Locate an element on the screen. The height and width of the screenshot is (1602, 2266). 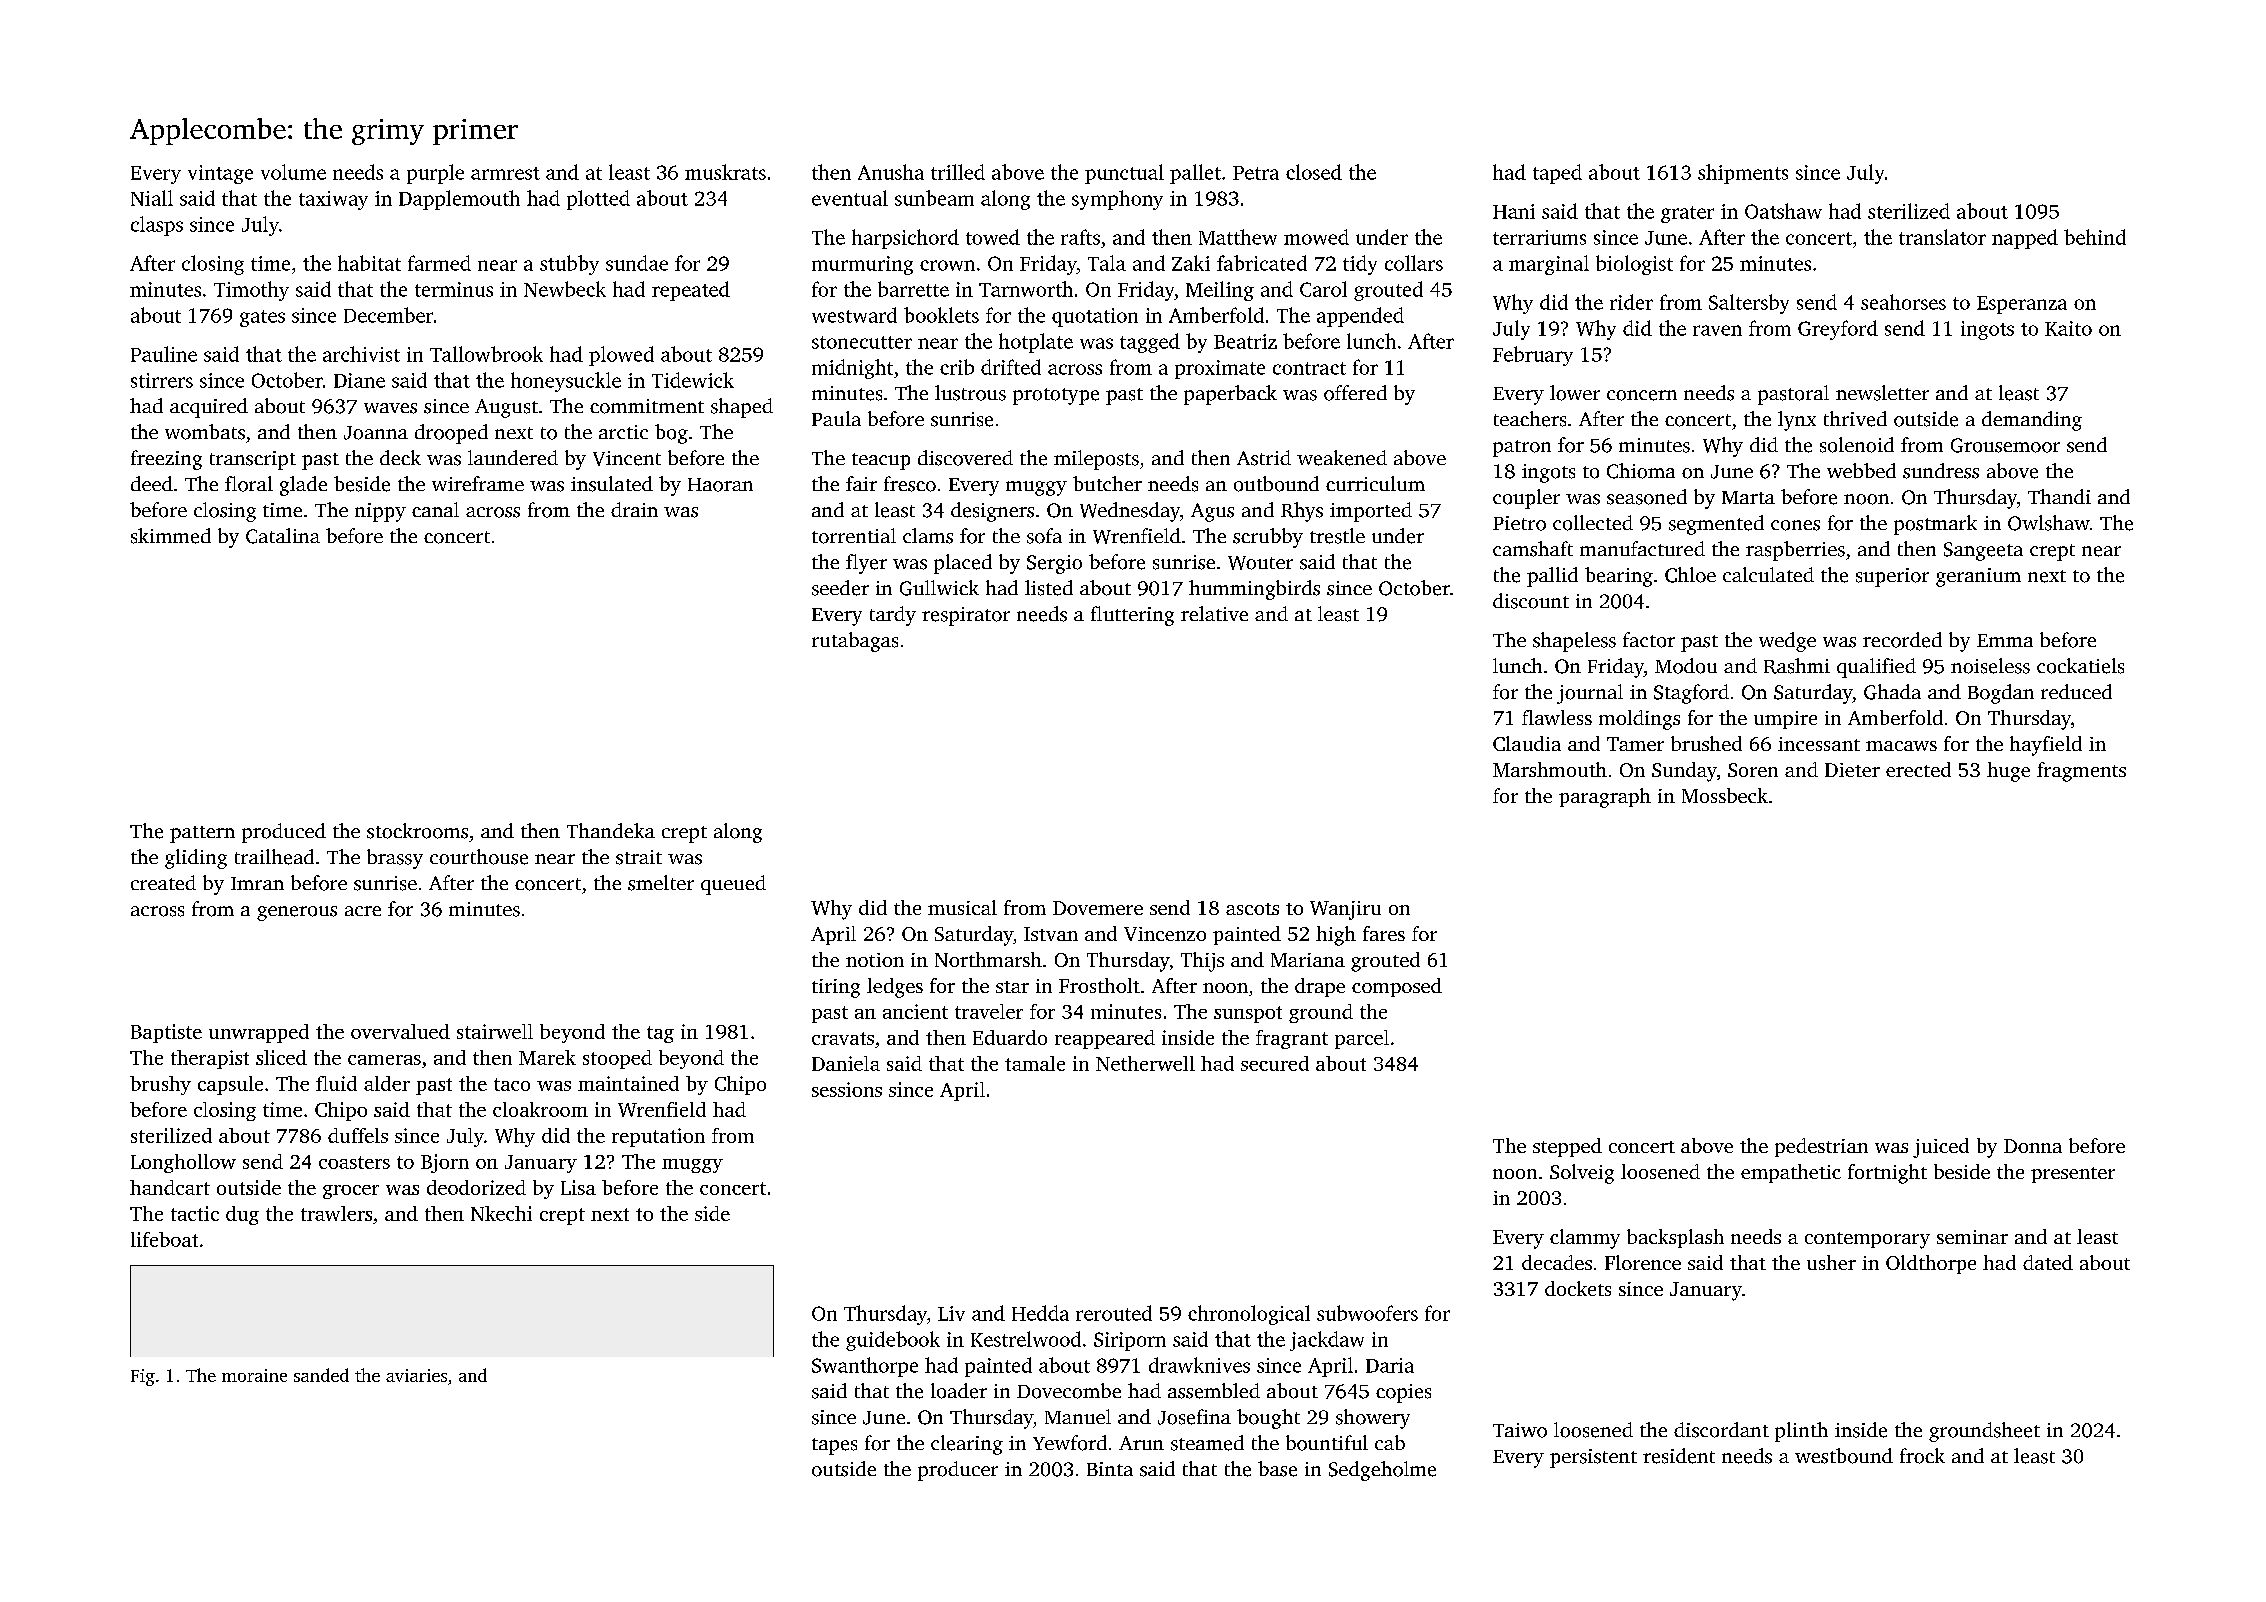
shipments is located at coordinates (1743, 174).
